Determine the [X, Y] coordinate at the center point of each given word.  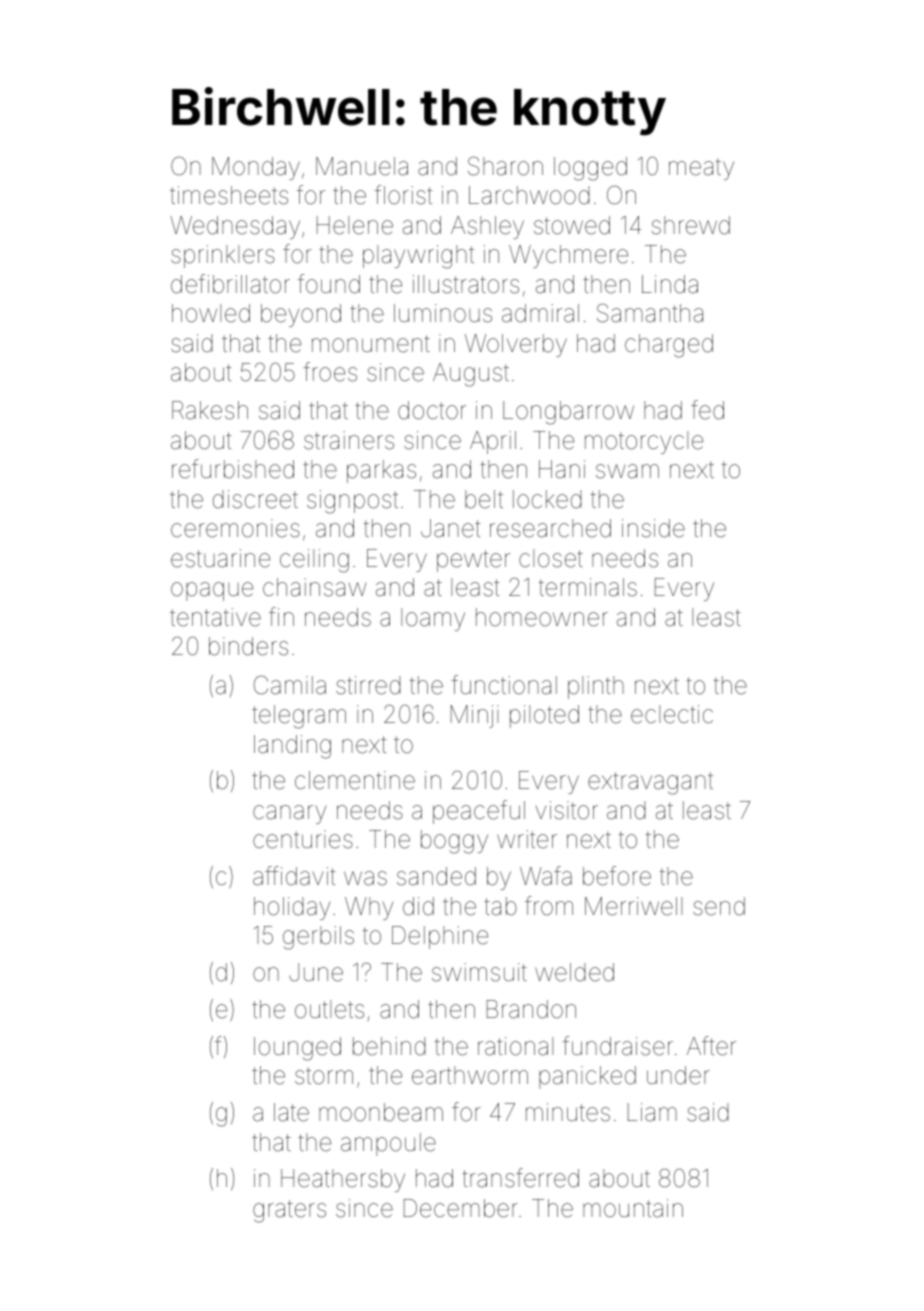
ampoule [388, 1144]
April [493, 442]
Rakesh [210, 410]
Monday [256, 168]
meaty [701, 169]
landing [292, 747]
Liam [652, 1112]
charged [669, 346]
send [719, 906]
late [291, 1112]
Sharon [505, 166]
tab [500, 906]
